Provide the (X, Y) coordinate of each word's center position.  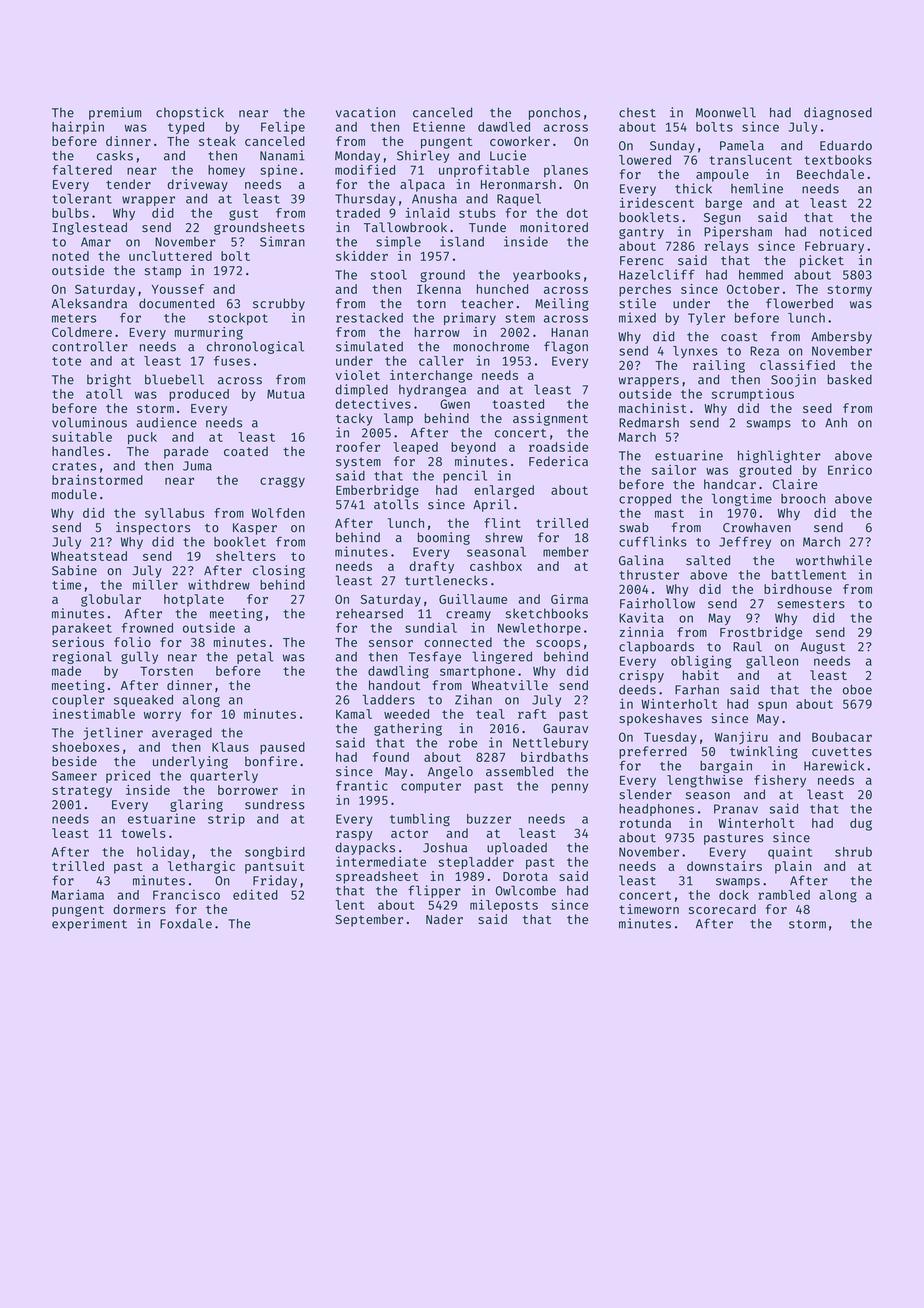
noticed (846, 231)
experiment (89, 924)
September (369, 920)
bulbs (70, 213)
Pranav (736, 809)
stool (389, 275)
